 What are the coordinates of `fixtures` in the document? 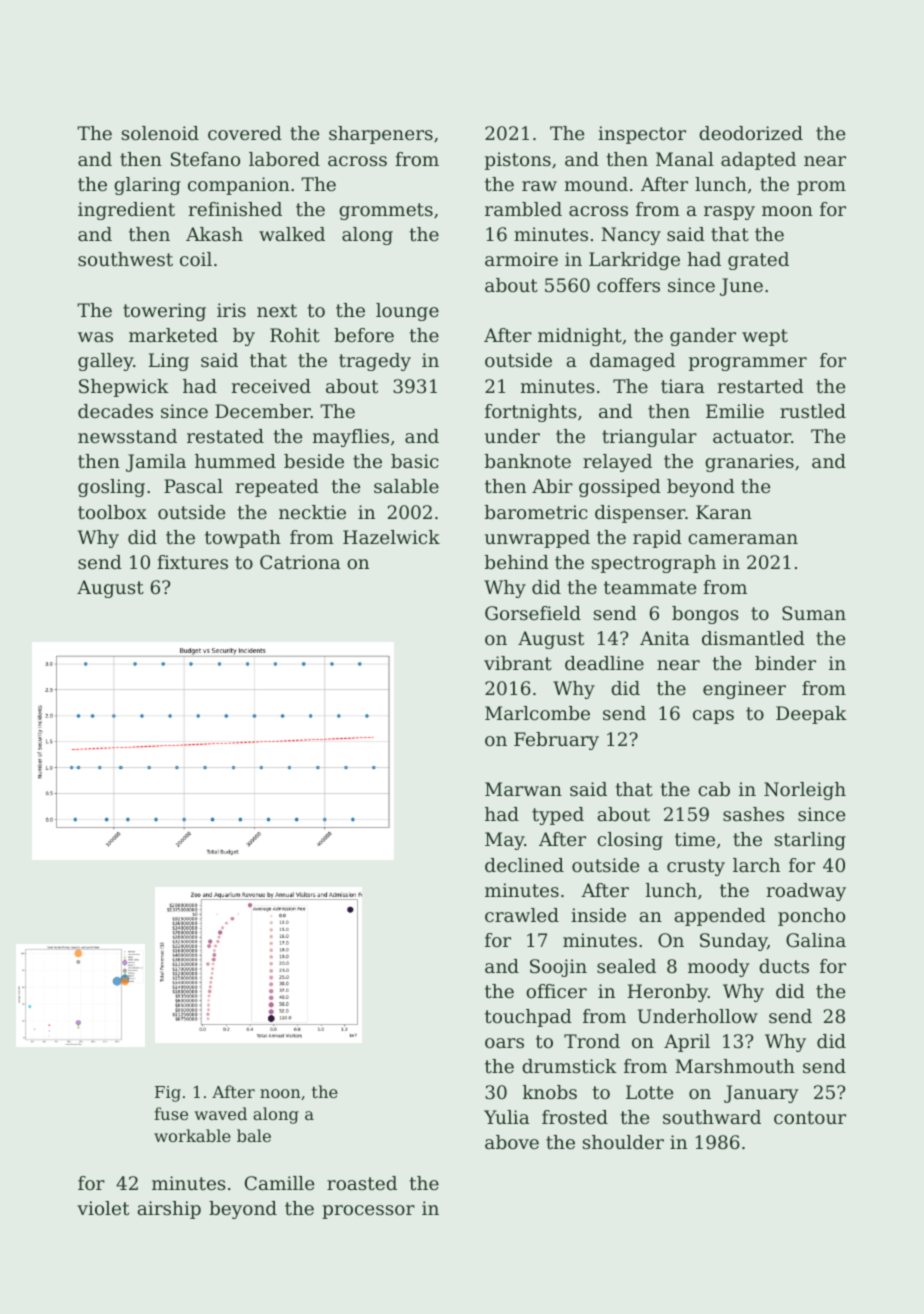 It's located at (192, 562).
